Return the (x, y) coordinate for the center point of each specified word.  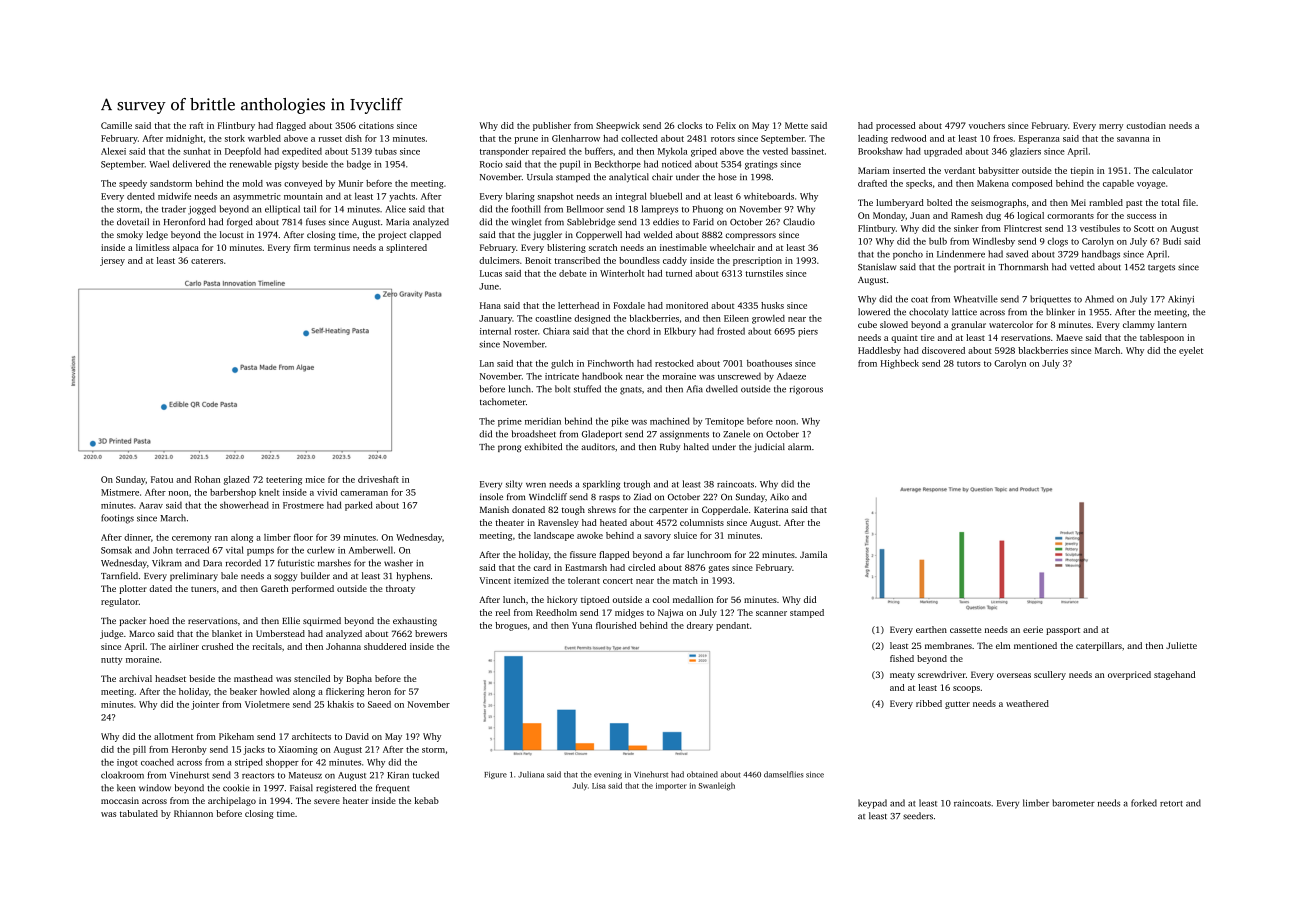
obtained (702, 774)
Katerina (771, 509)
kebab (426, 800)
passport (1063, 631)
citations (376, 125)
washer (398, 563)
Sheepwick (618, 126)
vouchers (987, 125)
